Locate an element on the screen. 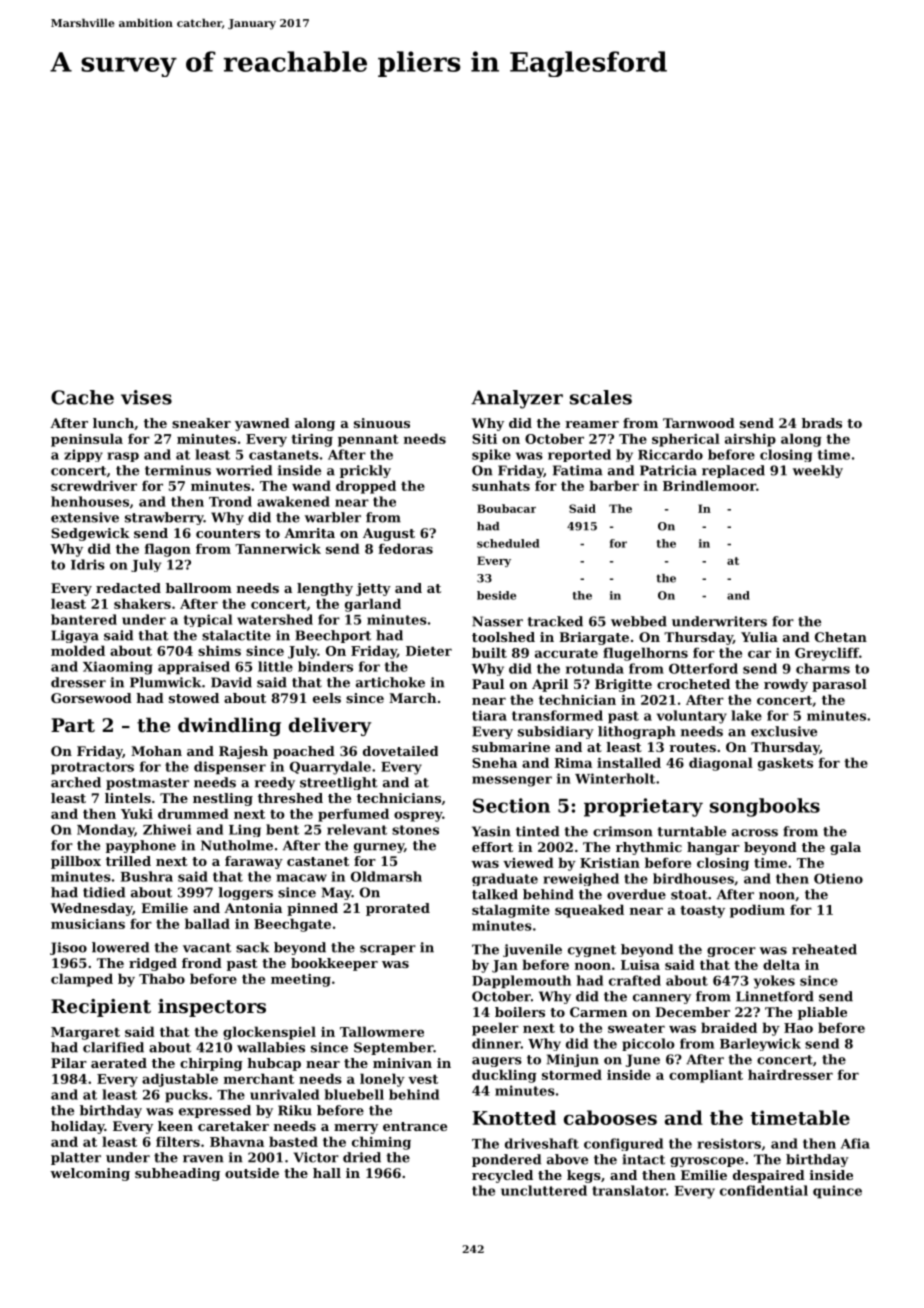 This screenshot has height=1308, width=924. Pilar is located at coordinates (69, 1063).
